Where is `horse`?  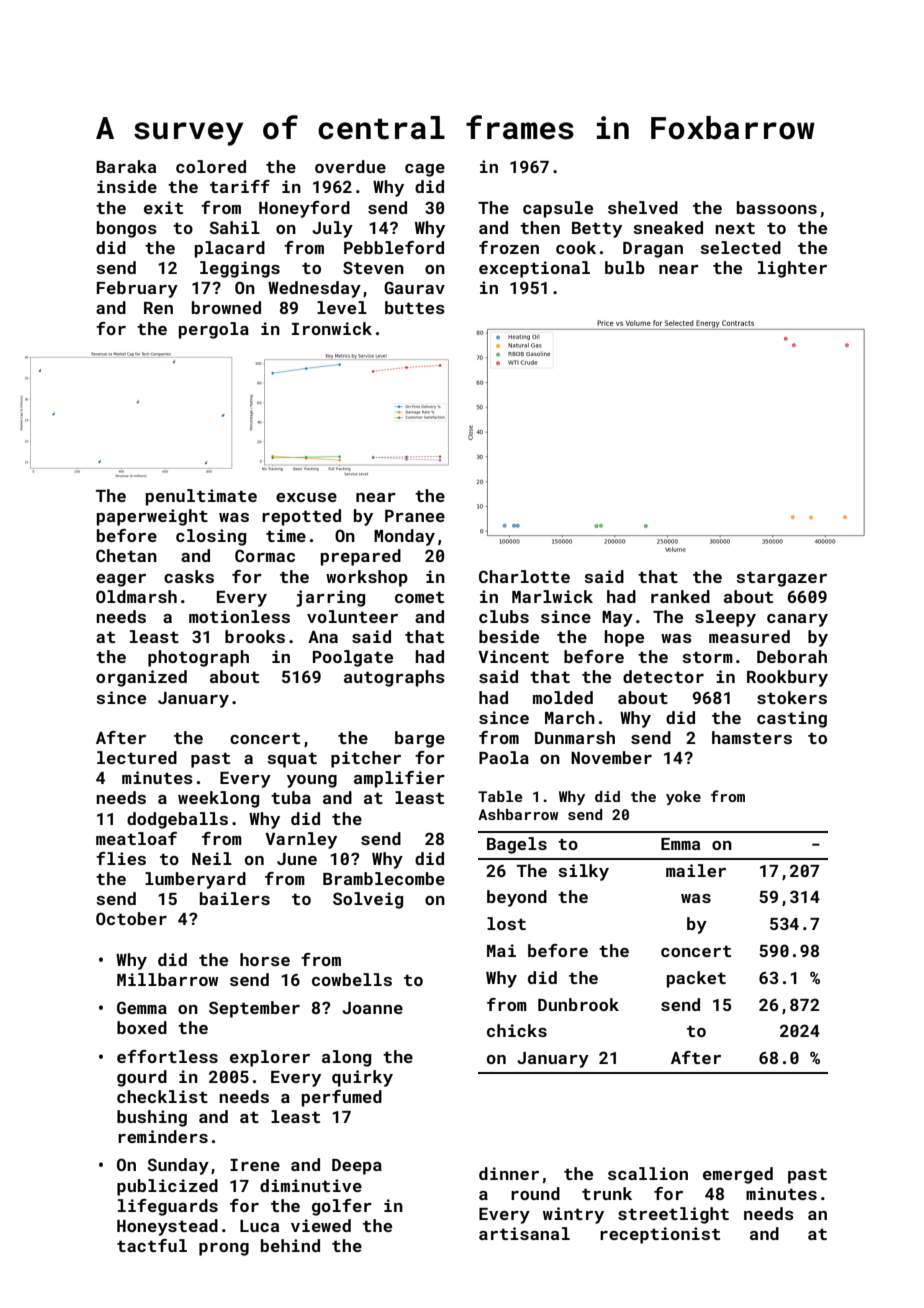 horse is located at coordinates (265, 959).
